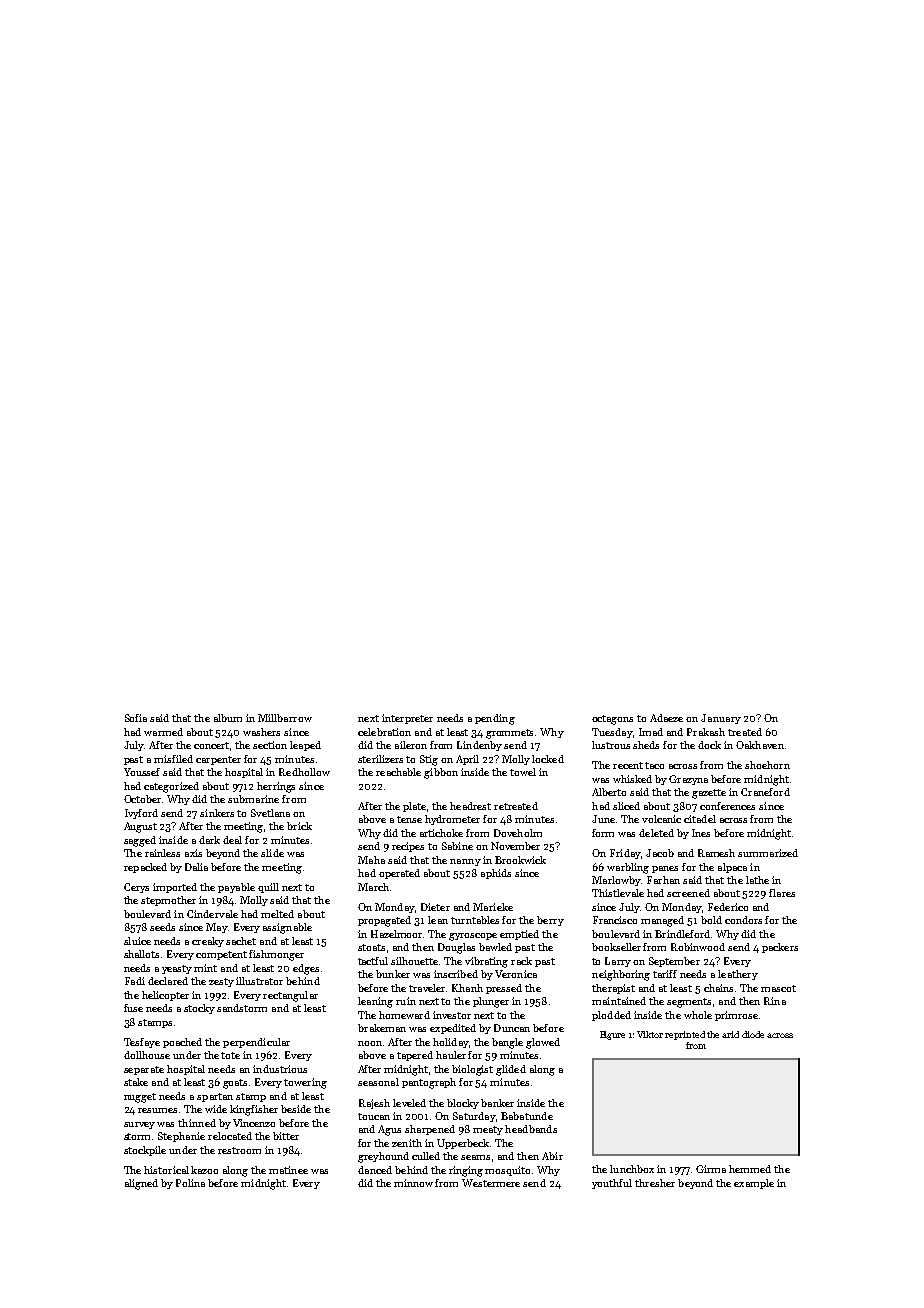 Image resolution: width=924 pixels, height=1308 pixels. Describe the element at coordinates (721, 719) in the page. I see `January` at that location.
